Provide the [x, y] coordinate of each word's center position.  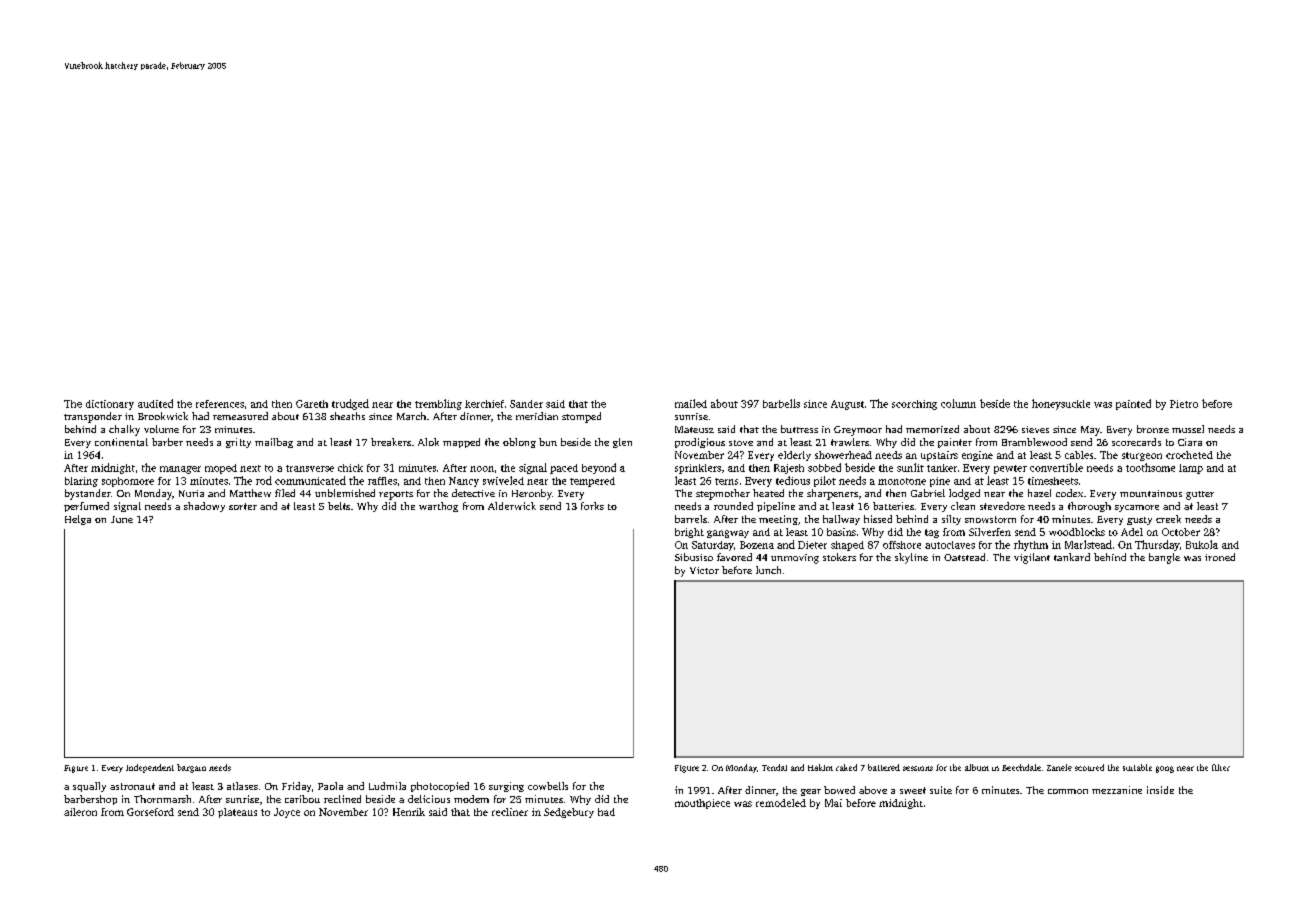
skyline [911, 558]
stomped [581, 417]
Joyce [287, 813]
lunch [768, 570]
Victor [704, 570]
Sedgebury [569, 813]
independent [150, 768]
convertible [1056, 467]
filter [1221, 767]
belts [339, 506]
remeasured [240, 416]
